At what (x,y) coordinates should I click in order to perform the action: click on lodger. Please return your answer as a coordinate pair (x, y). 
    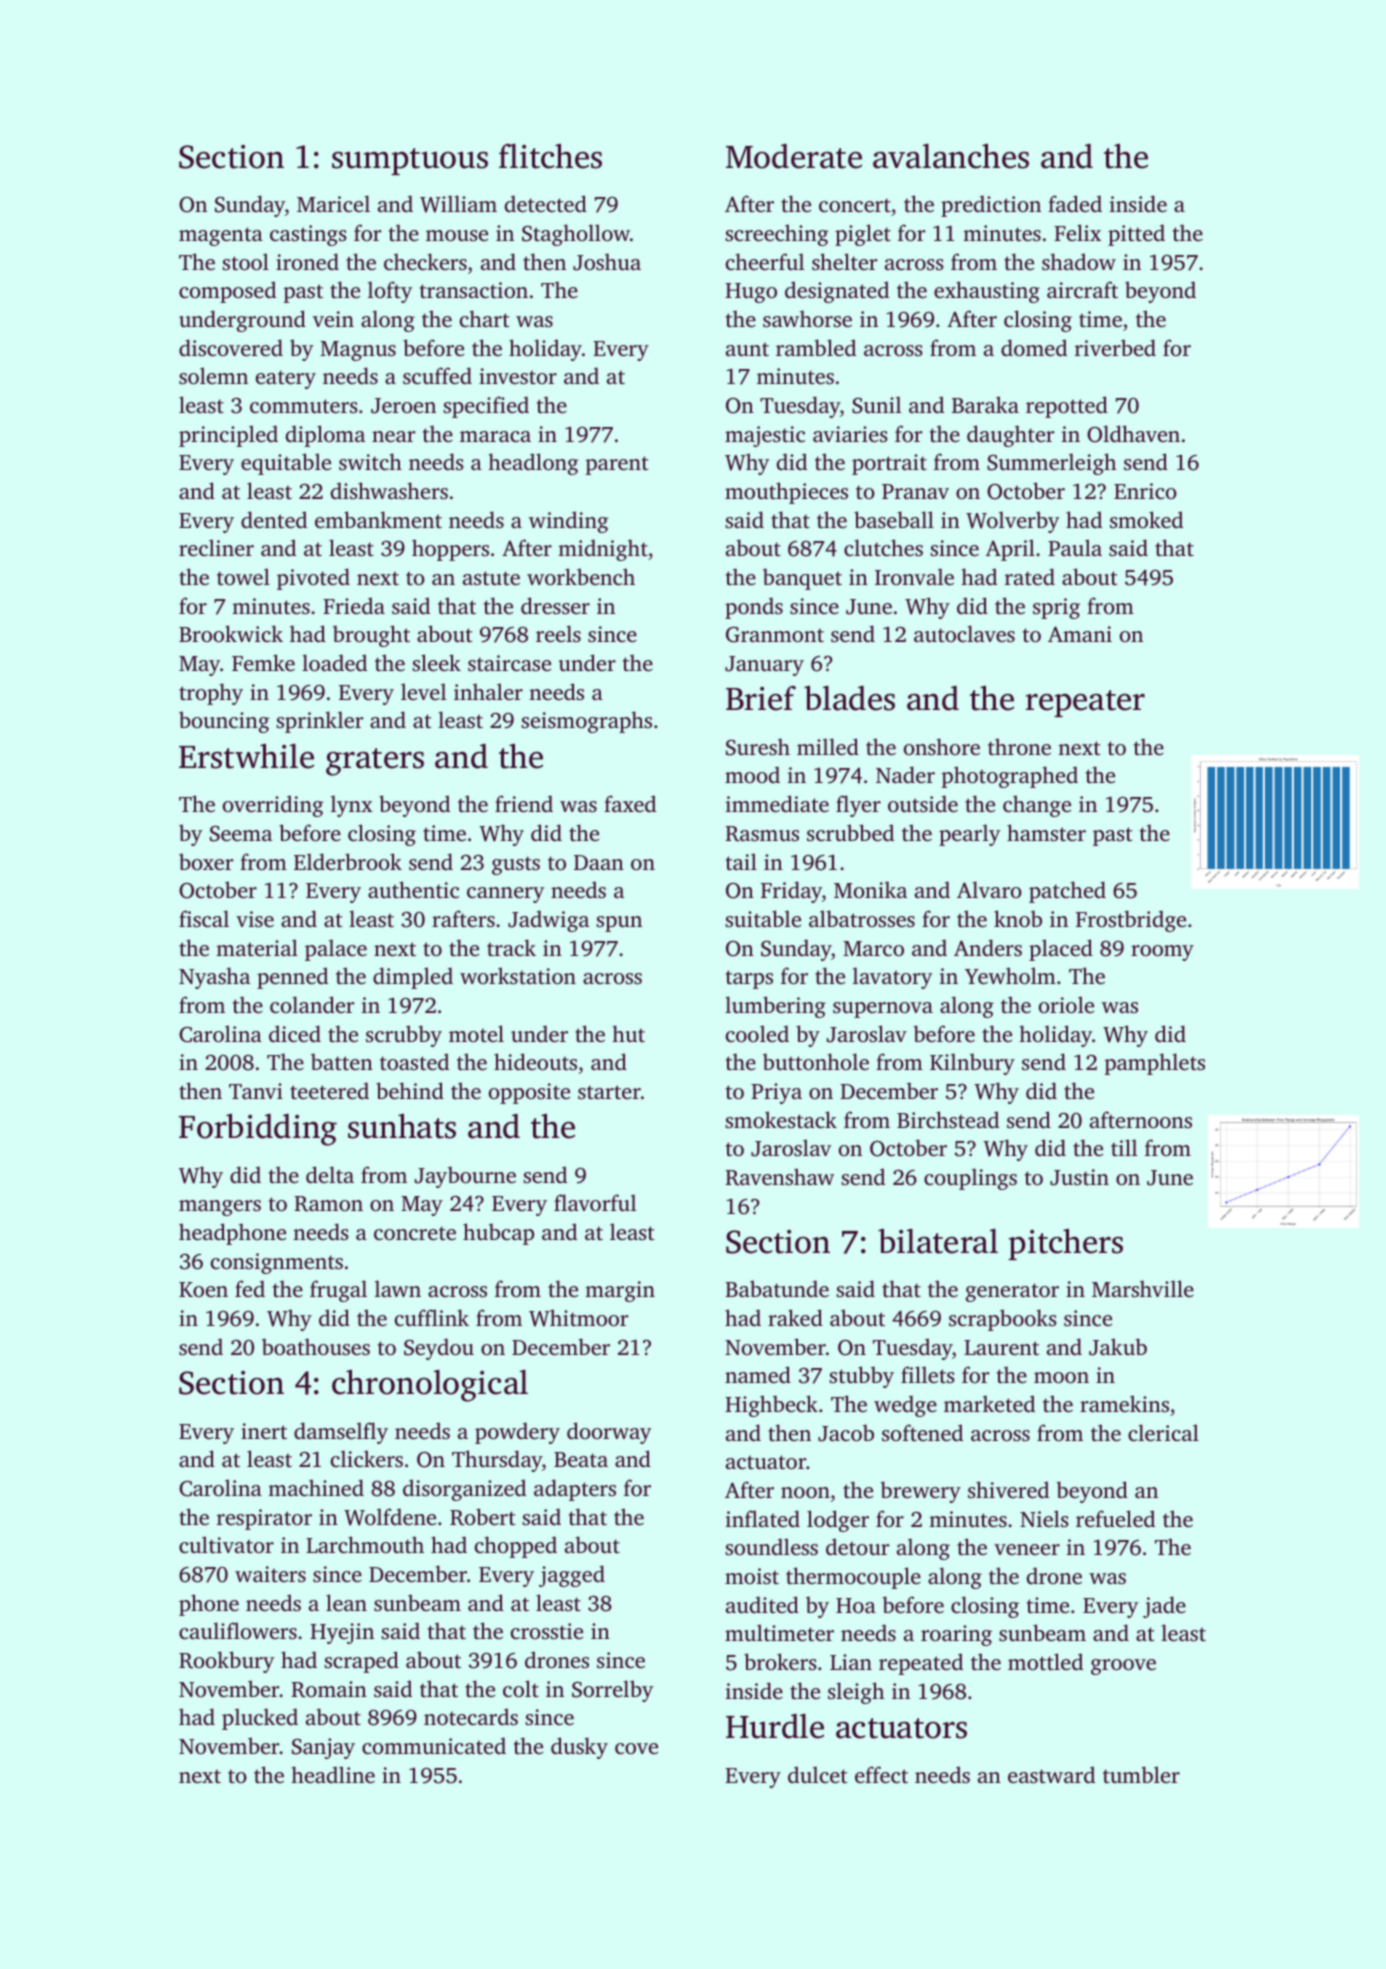
    Looking at the image, I should click on (838, 1521).
